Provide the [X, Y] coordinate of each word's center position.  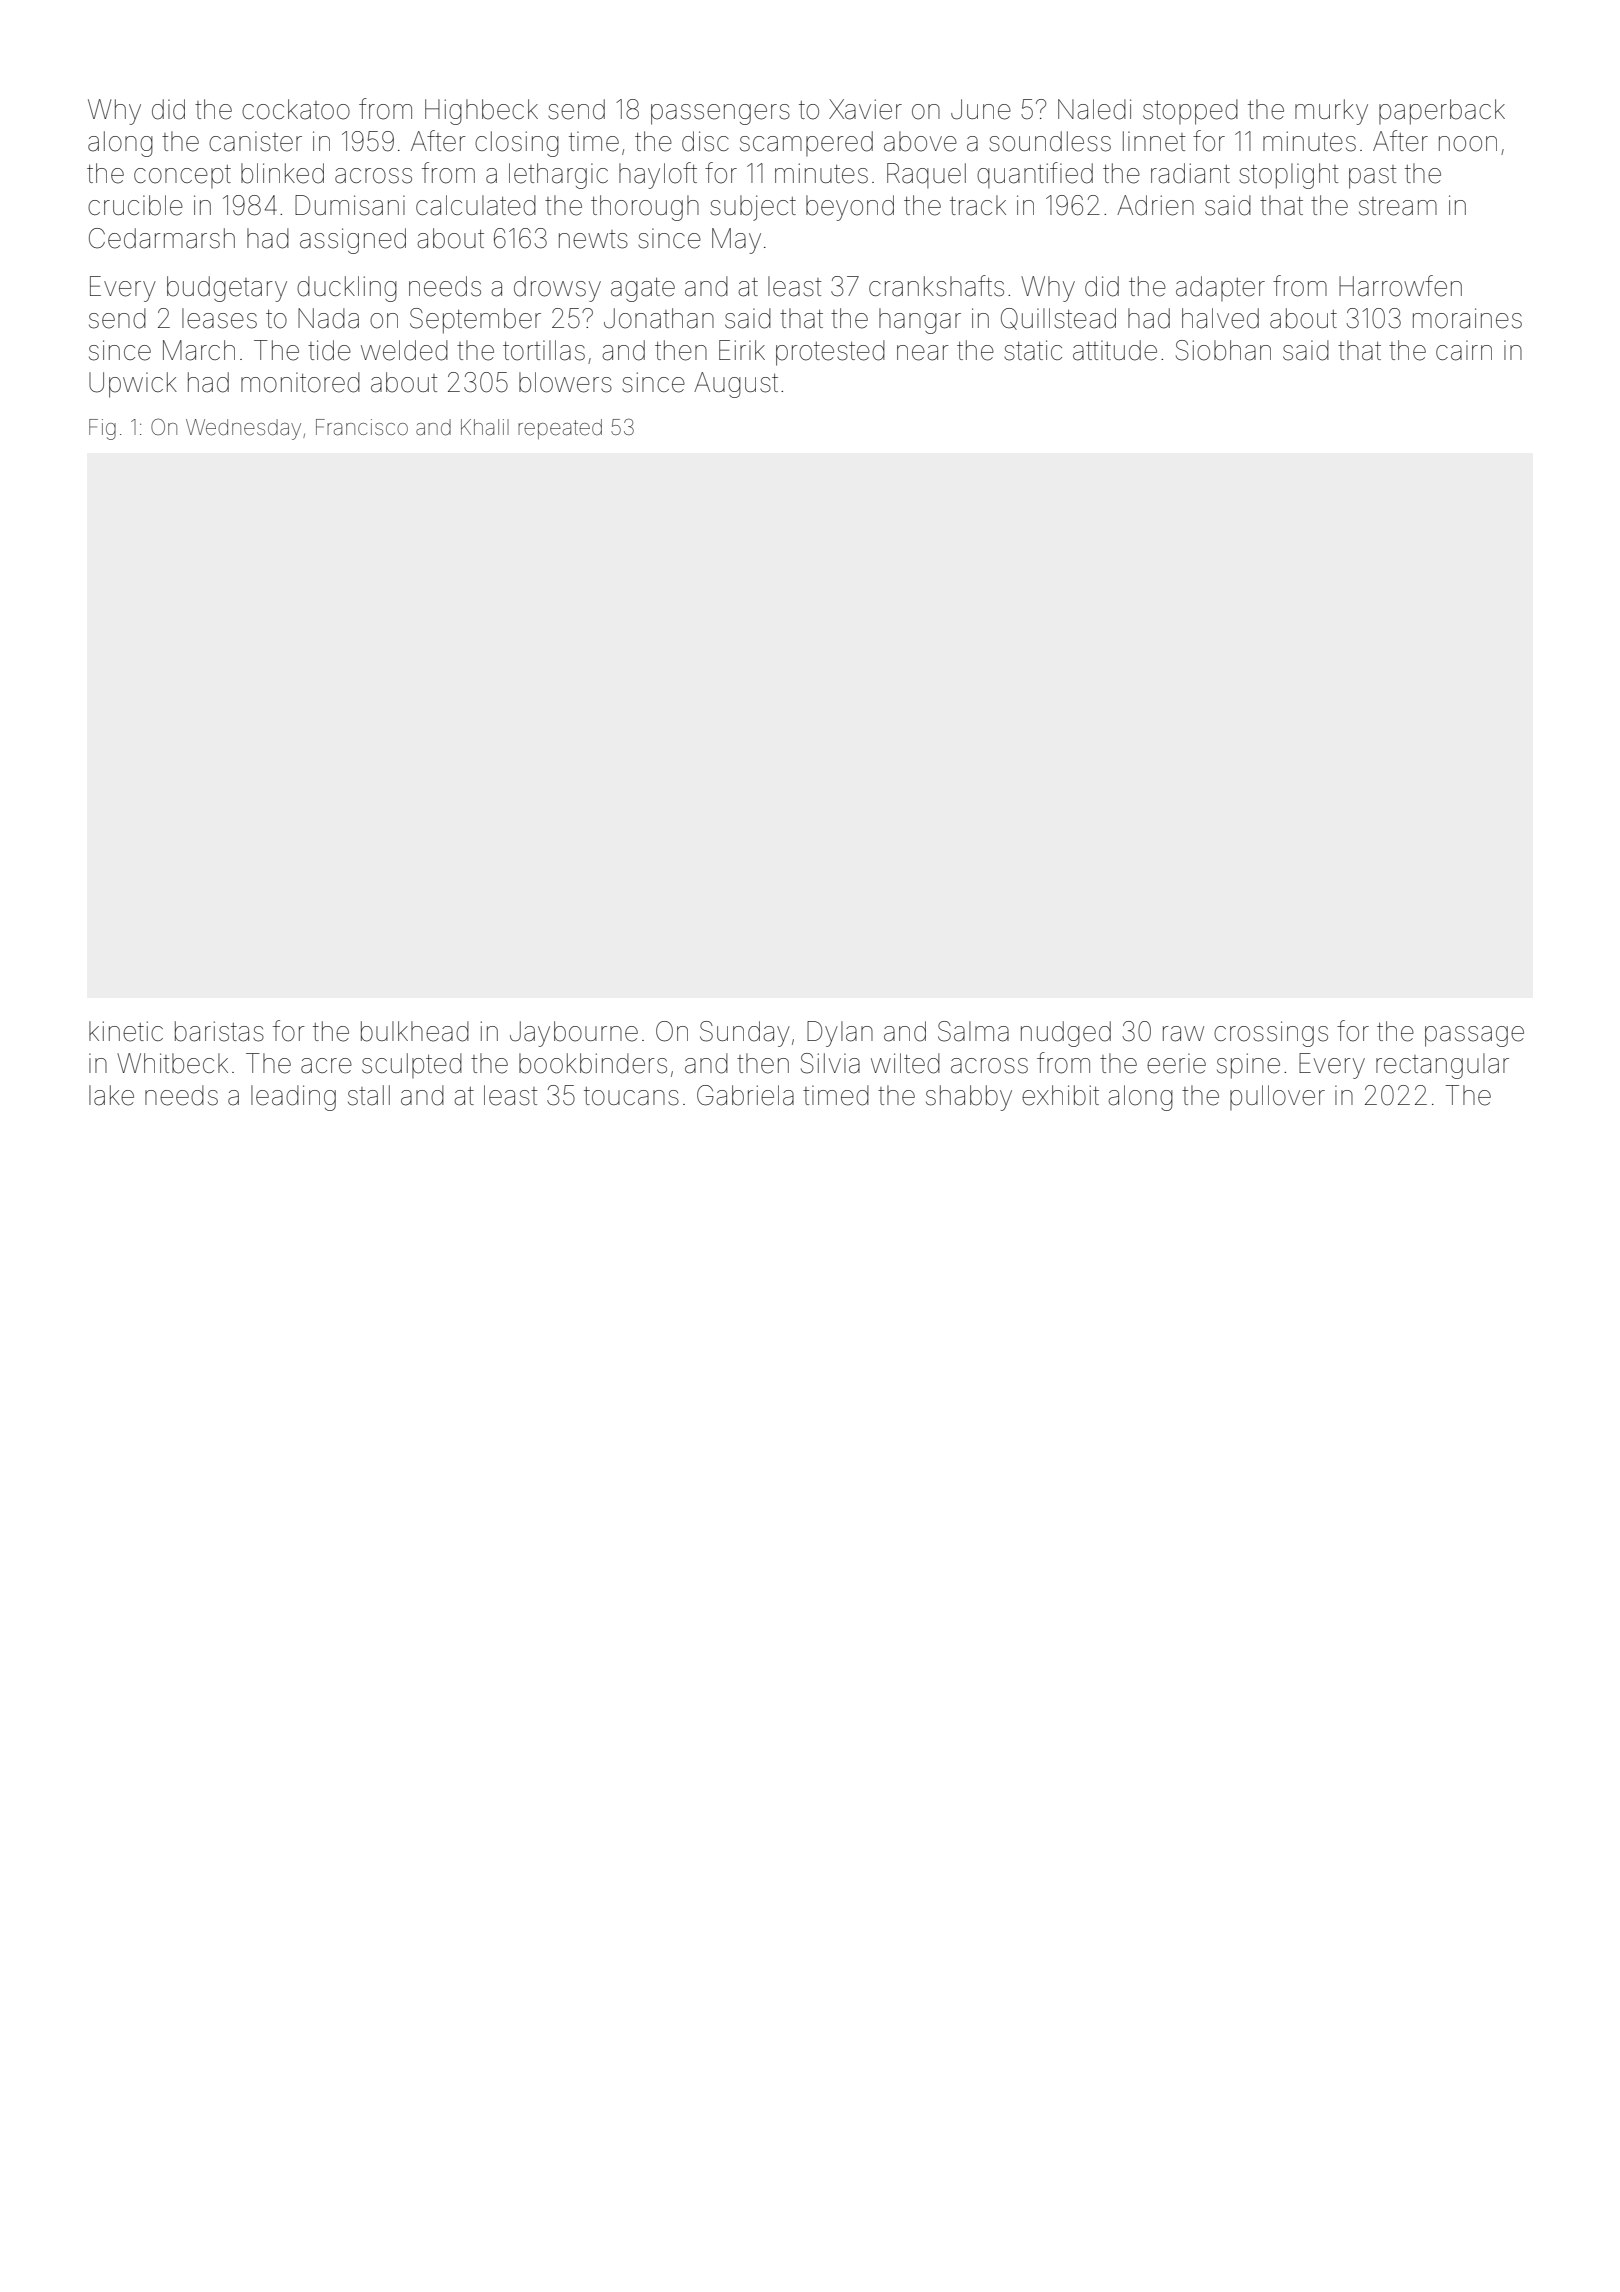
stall [369, 1095]
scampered [806, 143]
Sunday [745, 1034]
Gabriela [745, 1095]
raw [1183, 1034]
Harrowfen [1400, 286]
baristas [219, 1031]
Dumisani [350, 205]
